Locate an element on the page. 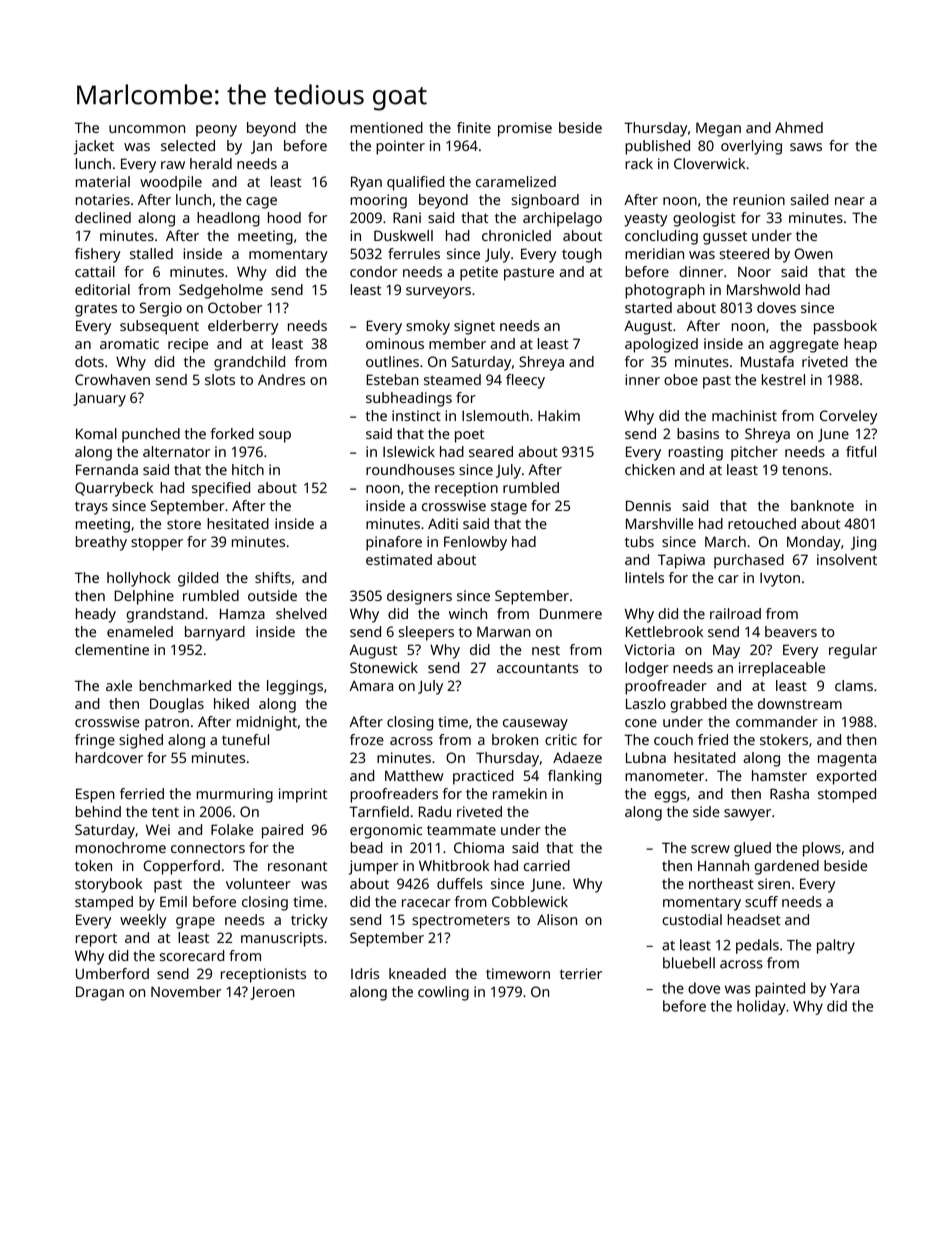  Owen is located at coordinates (813, 253).
